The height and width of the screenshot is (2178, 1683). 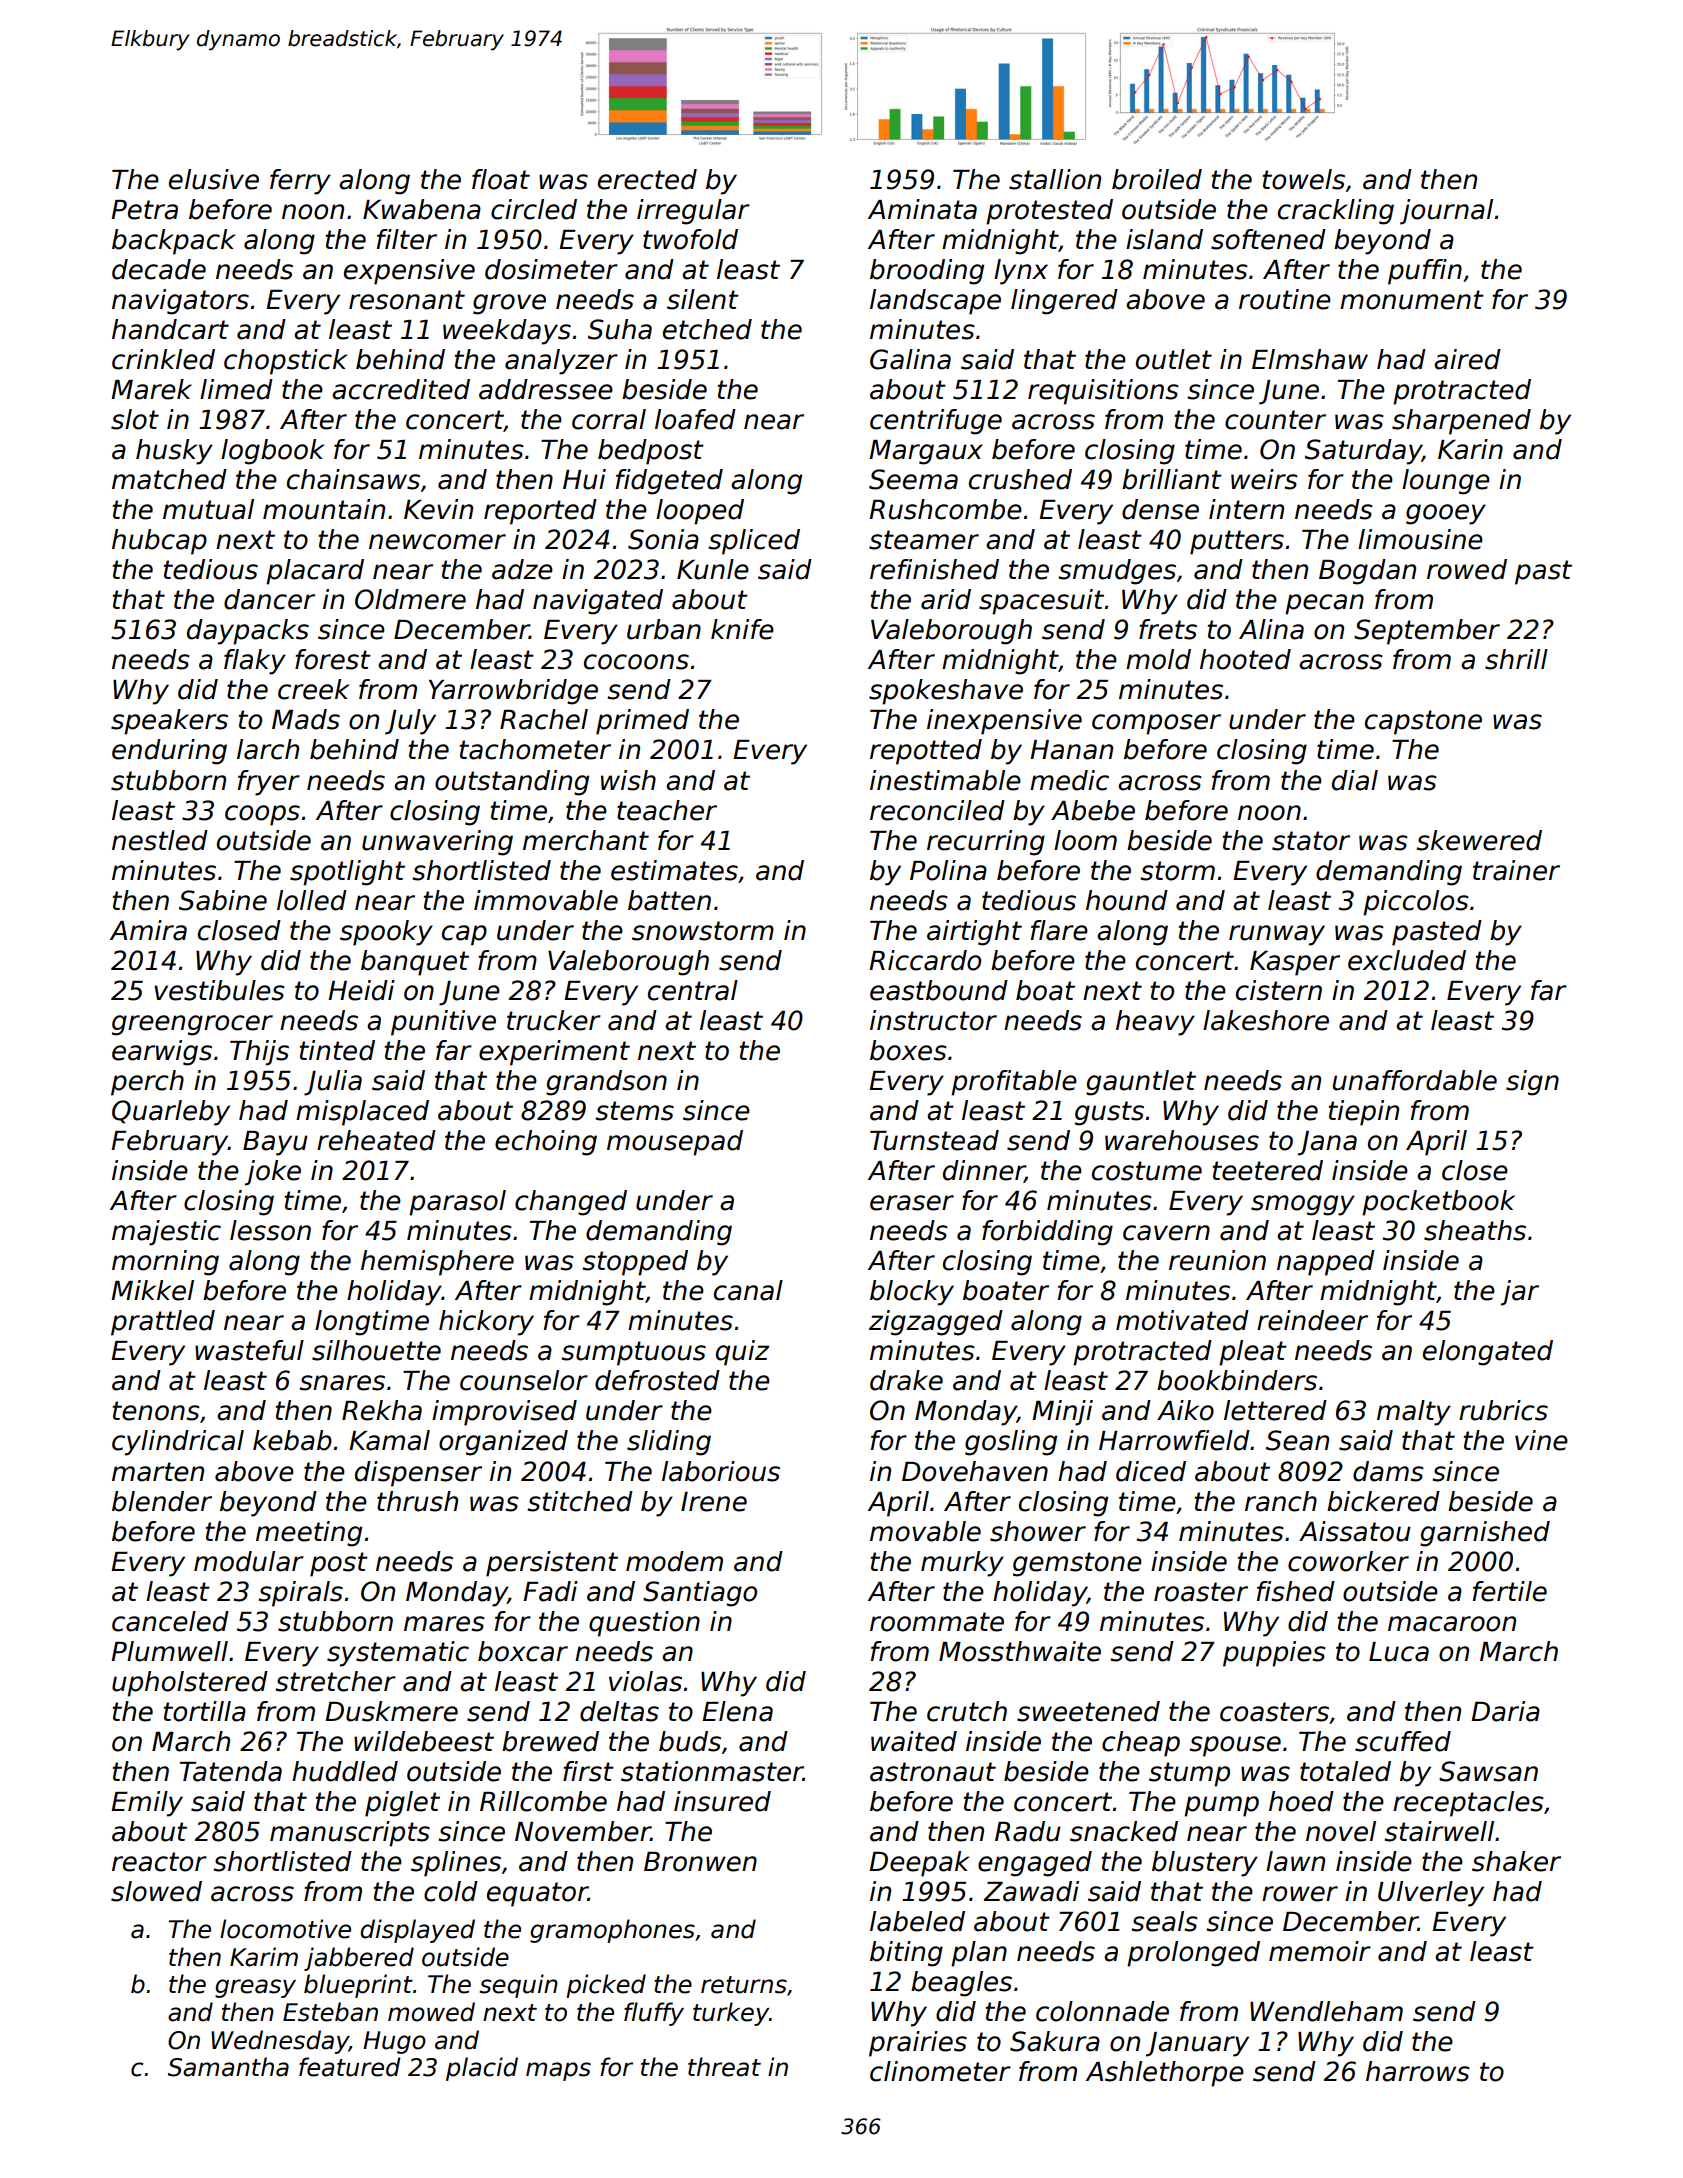 I want to click on profitable, so click(x=1014, y=1083).
